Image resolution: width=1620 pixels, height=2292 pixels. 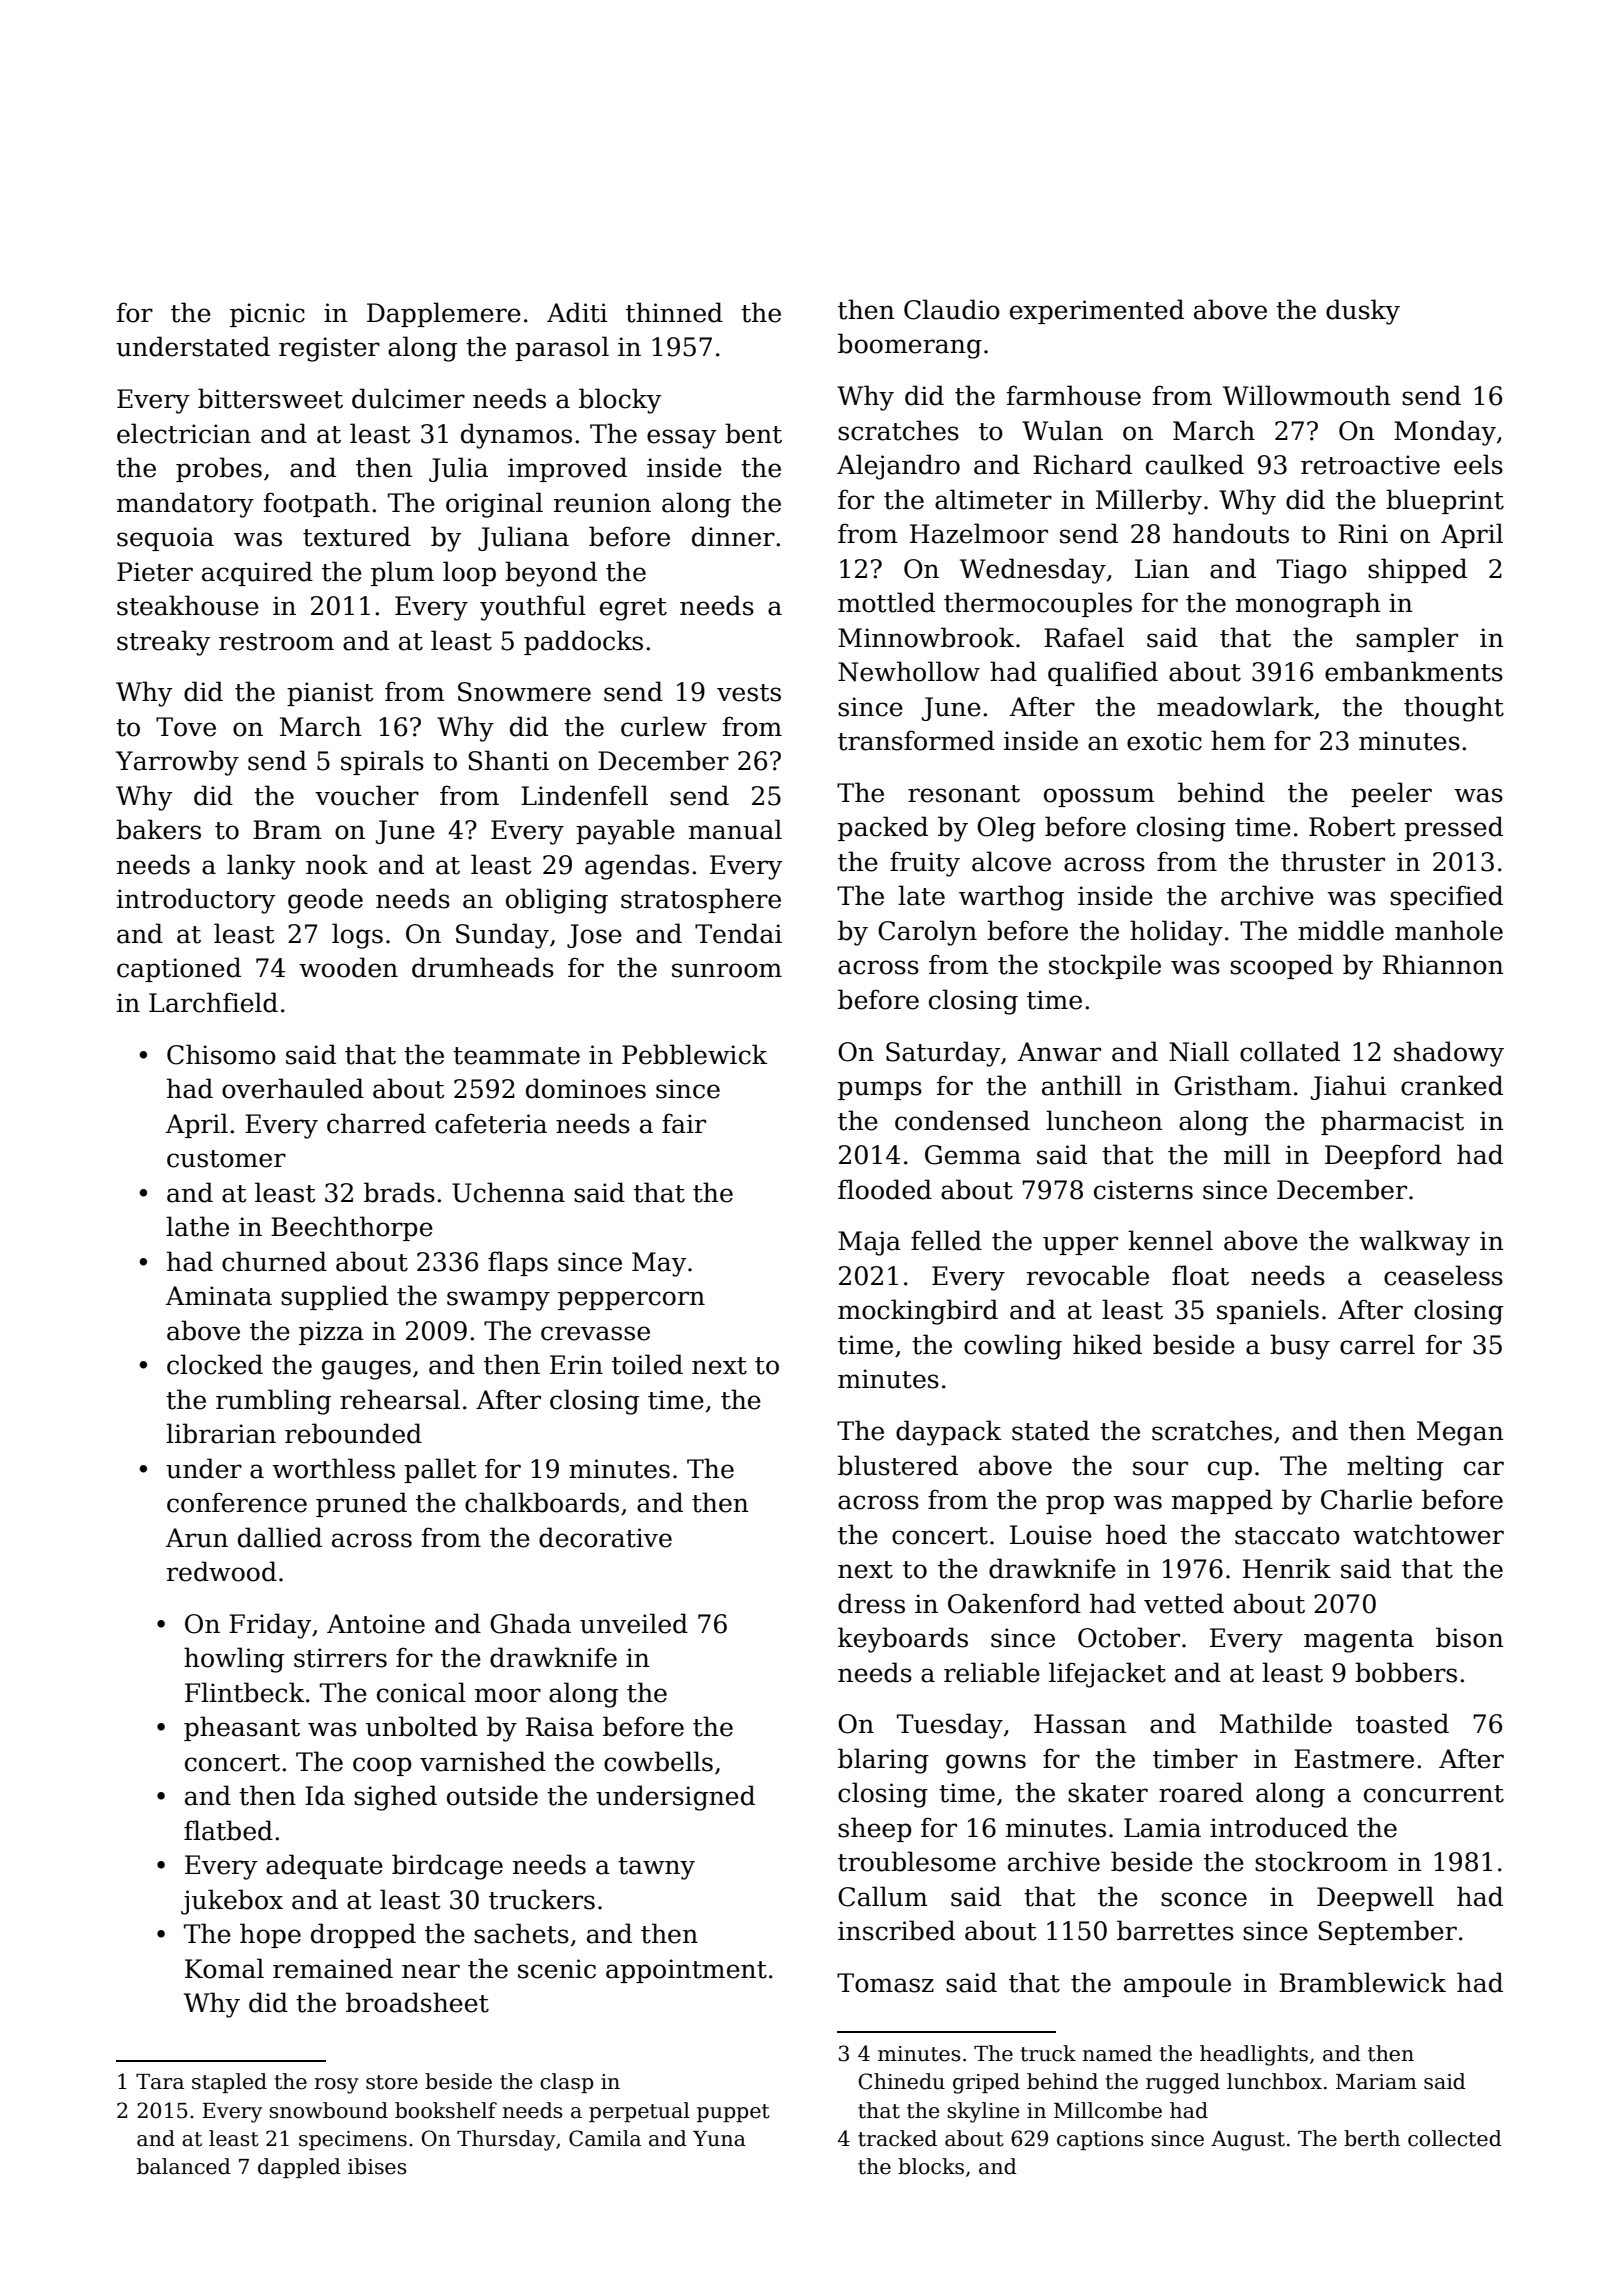 What do you see at coordinates (674, 312) in the page?
I see `thinned` at bounding box center [674, 312].
